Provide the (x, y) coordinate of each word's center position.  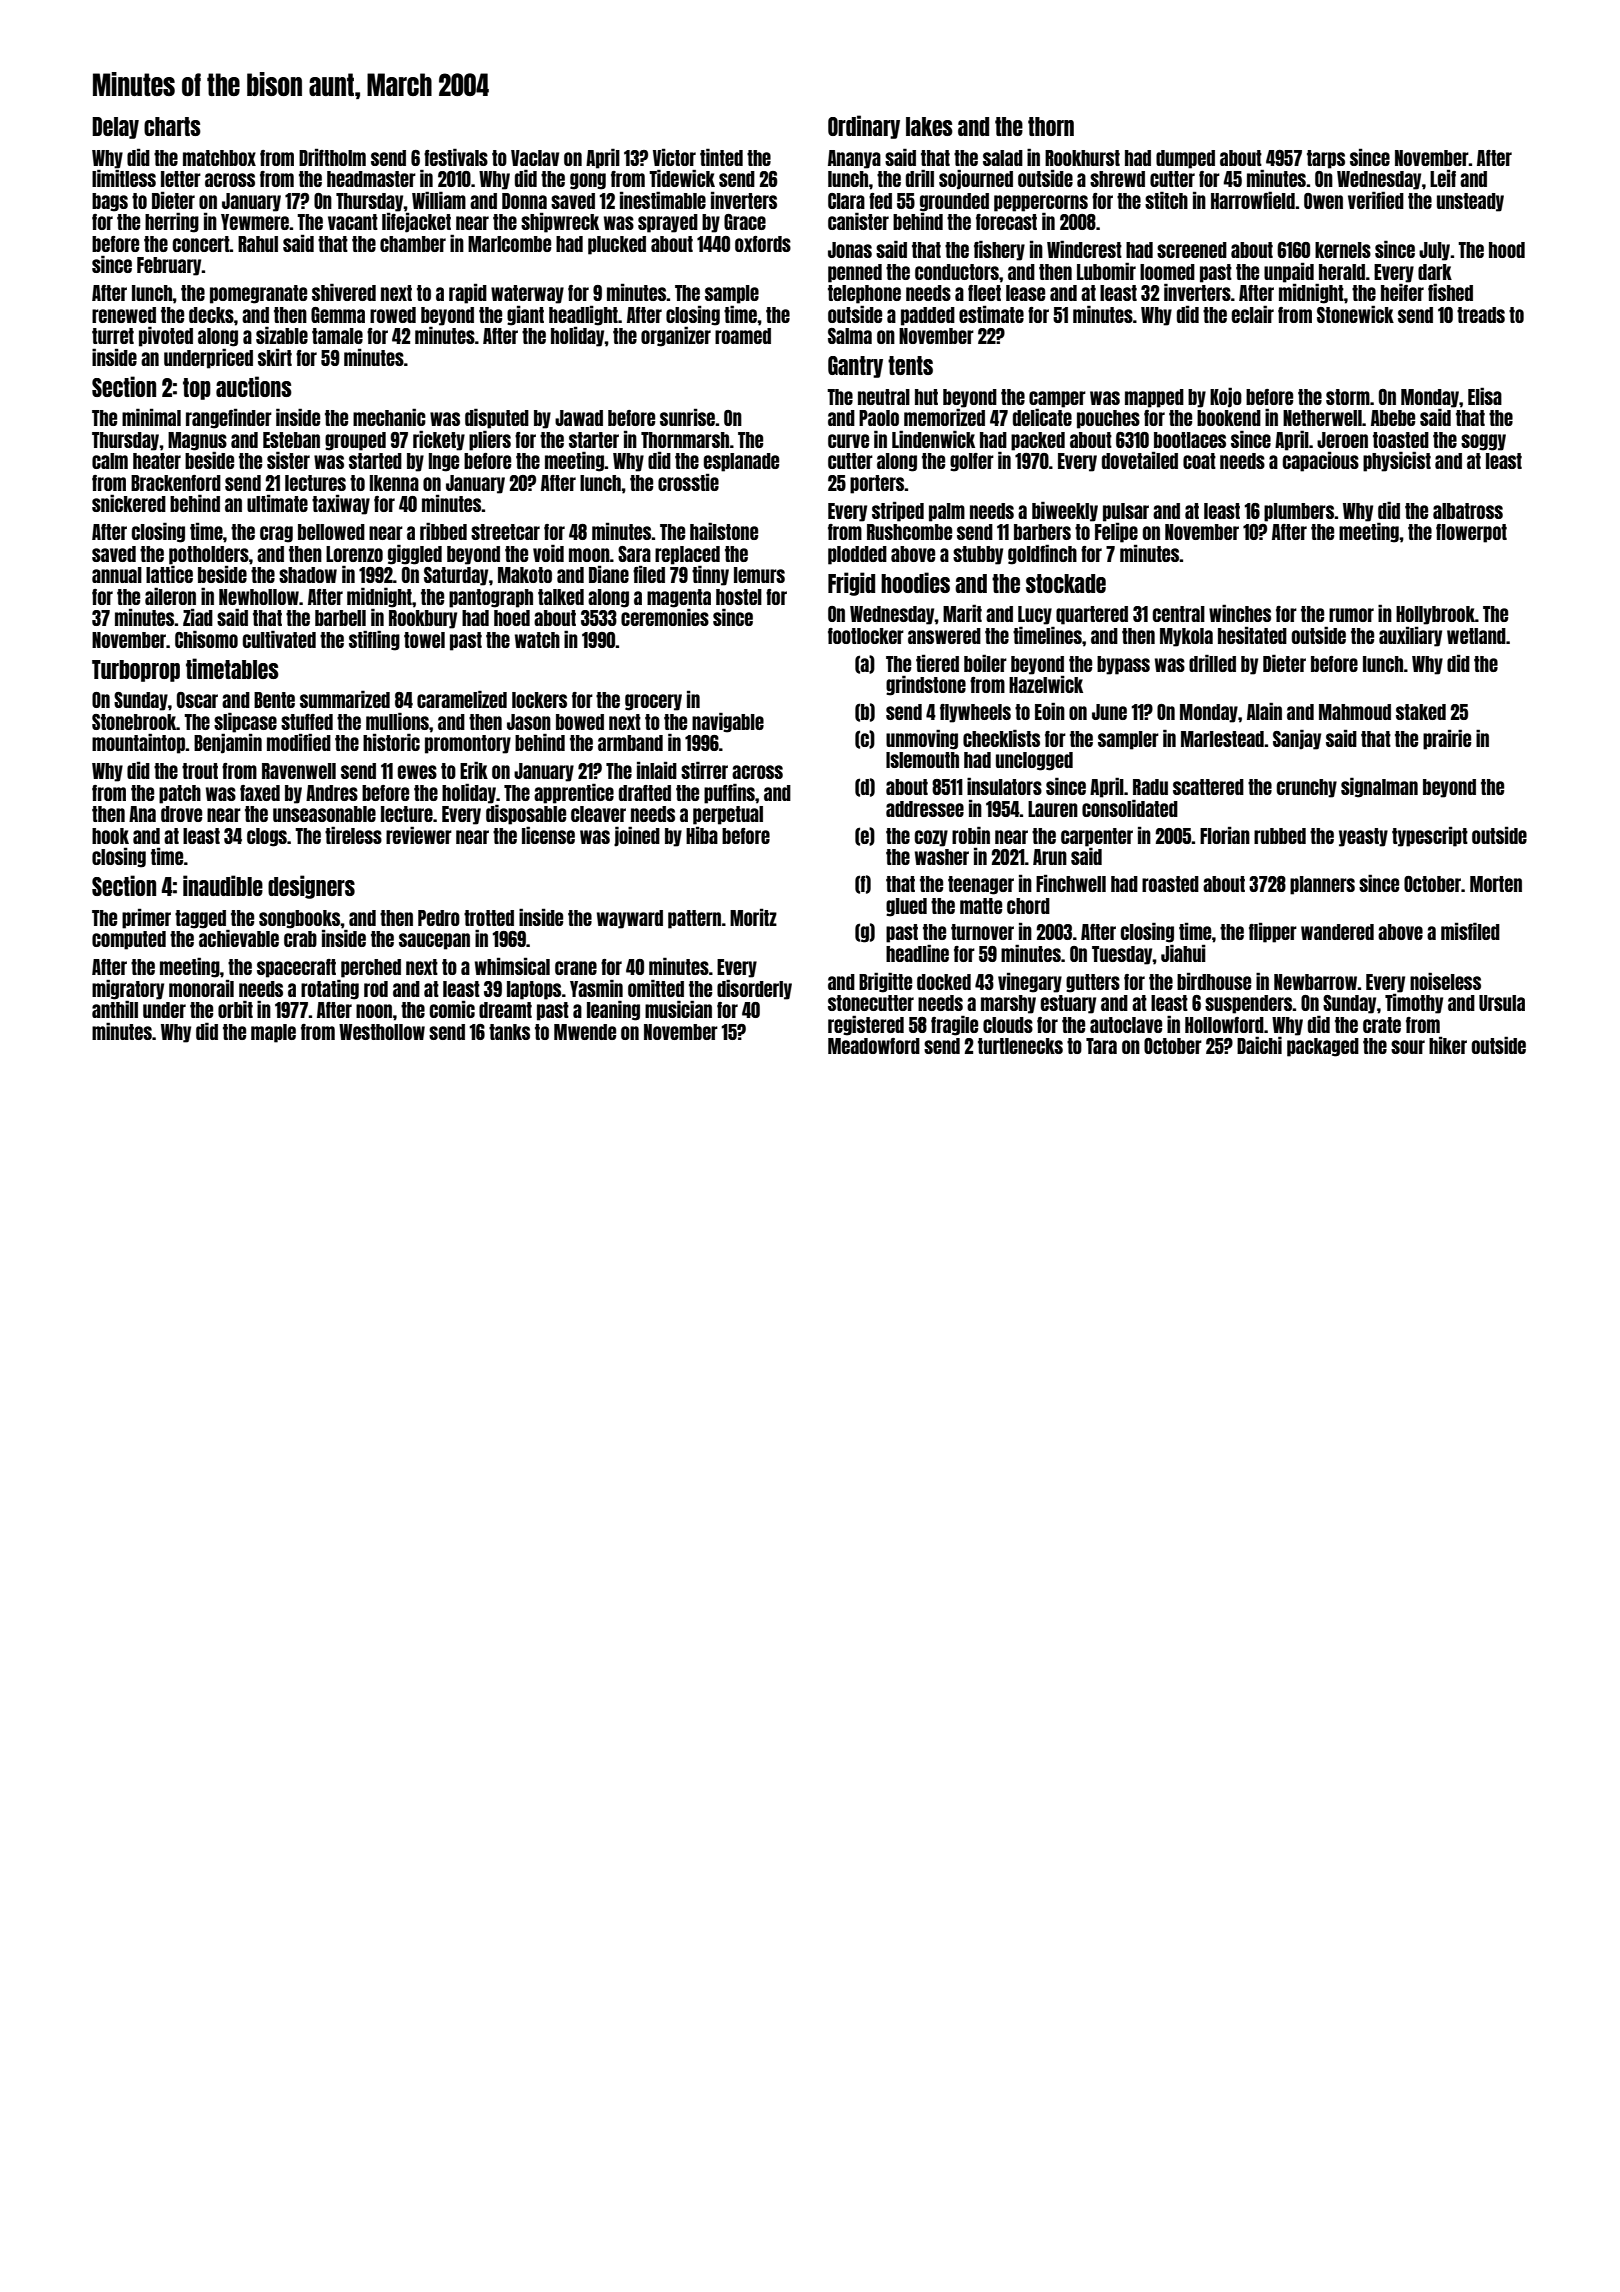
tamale (337, 336)
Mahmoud (1355, 712)
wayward (630, 919)
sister (288, 460)
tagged (200, 919)
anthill (115, 1009)
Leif (1443, 178)
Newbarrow (1316, 982)
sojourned (976, 179)
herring (172, 222)
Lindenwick (933, 439)
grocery (653, 702)
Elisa (1485, 396)
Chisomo (206, 639)
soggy (1483, 442)
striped (898, 511)
